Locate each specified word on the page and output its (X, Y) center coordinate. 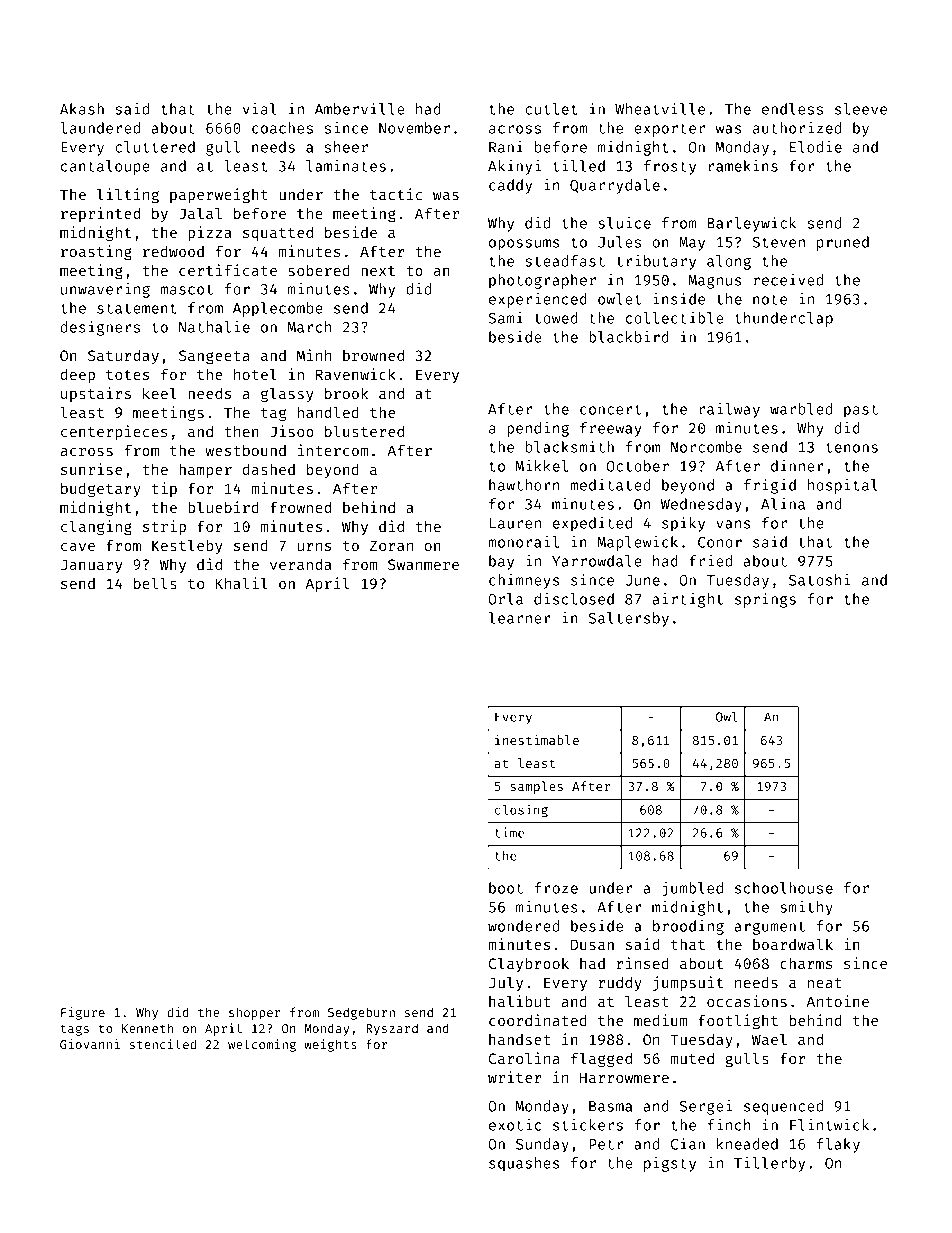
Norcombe (706, 447)
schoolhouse (784, 888)
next (378, 271)
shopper (255, 1013)
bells (155, 583)
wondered (523, 926)
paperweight (219, 195)
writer (515, 1077)
